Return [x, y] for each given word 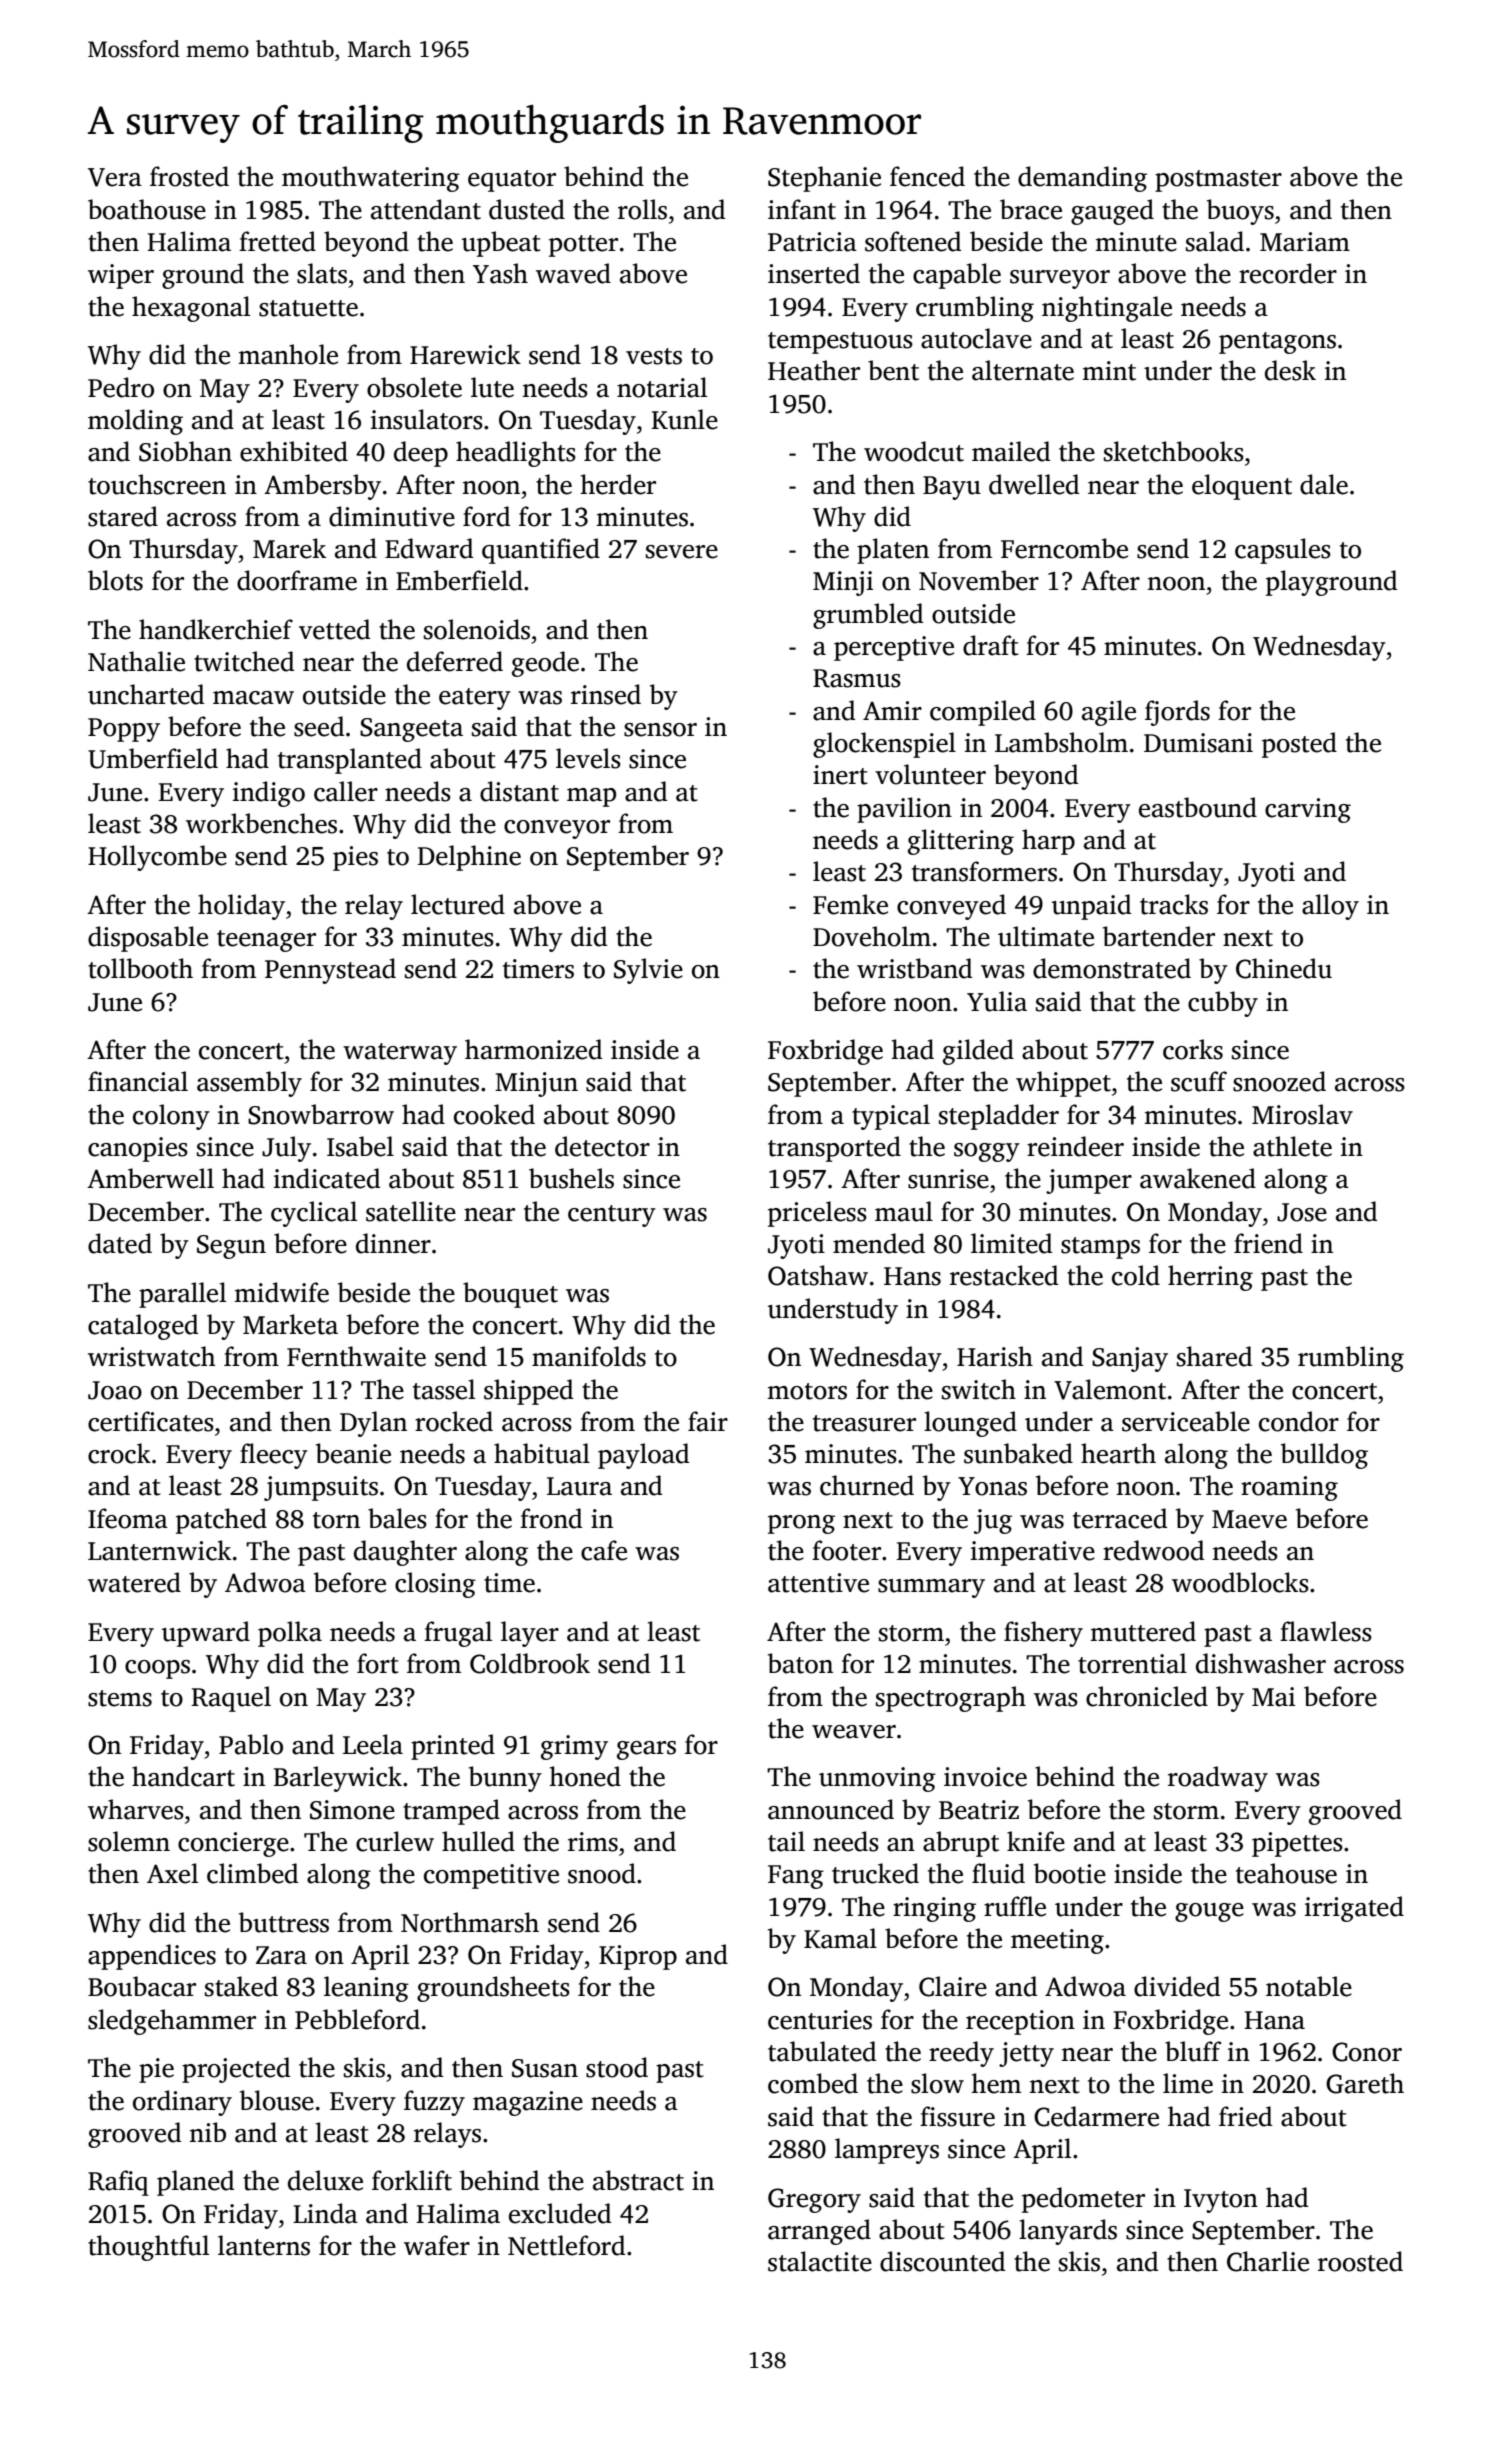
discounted [942, 2261]
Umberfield [153, 758]
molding [135, 422]
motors [807, 1391]
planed [195, 2183]
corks [1193, 1049]
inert [840, 775]
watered [134, 1582]
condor [1299, 1421]
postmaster [1218, 181]
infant [802, 209]
